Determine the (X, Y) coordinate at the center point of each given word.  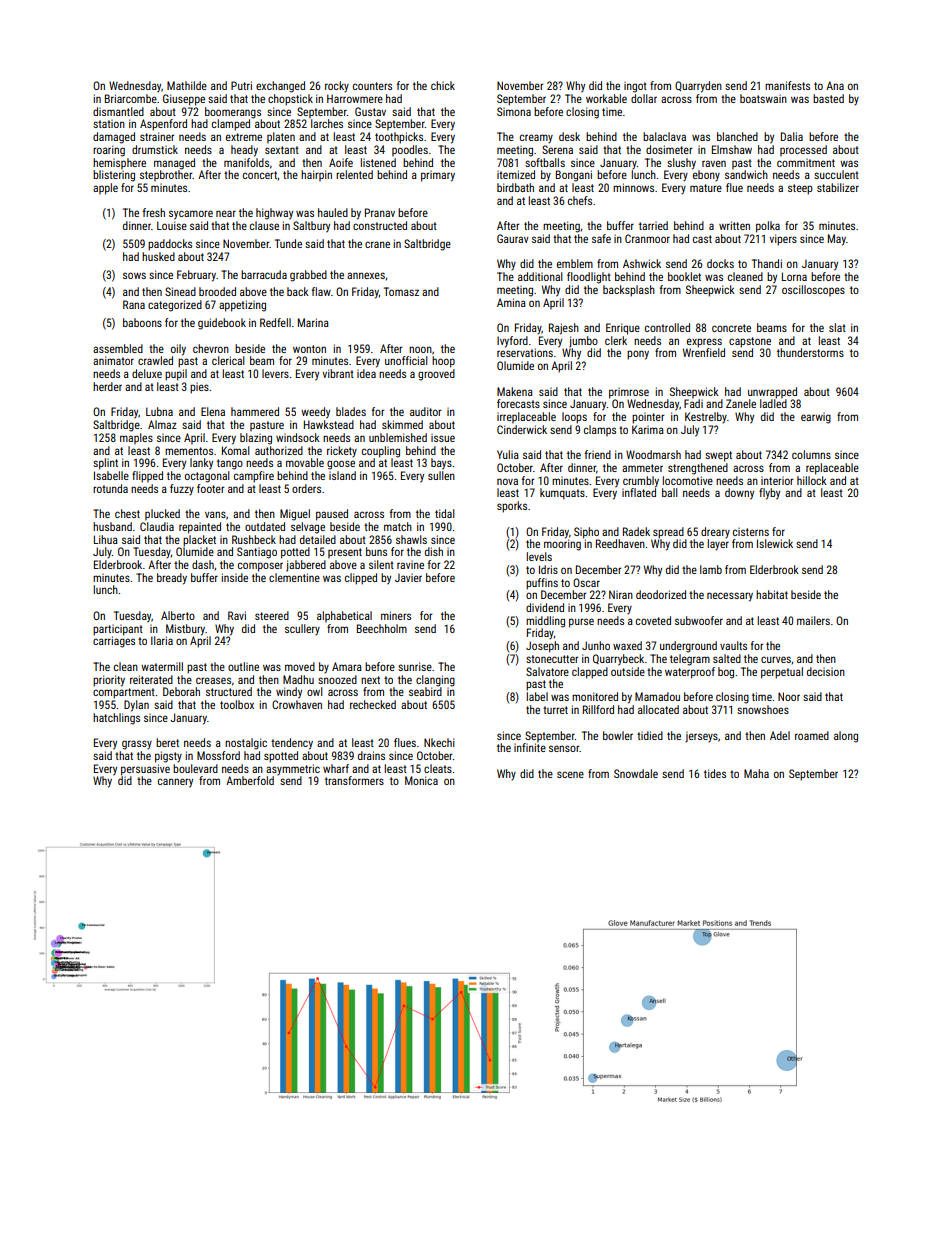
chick (443, 85)
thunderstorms (810, 352)
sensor (564, 748)
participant (118, 630)
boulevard (195, 768)
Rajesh (564, 329)
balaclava (664, 136)
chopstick (290, 100)
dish (434, 551)
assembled (118, 348)
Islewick (775, 543)
